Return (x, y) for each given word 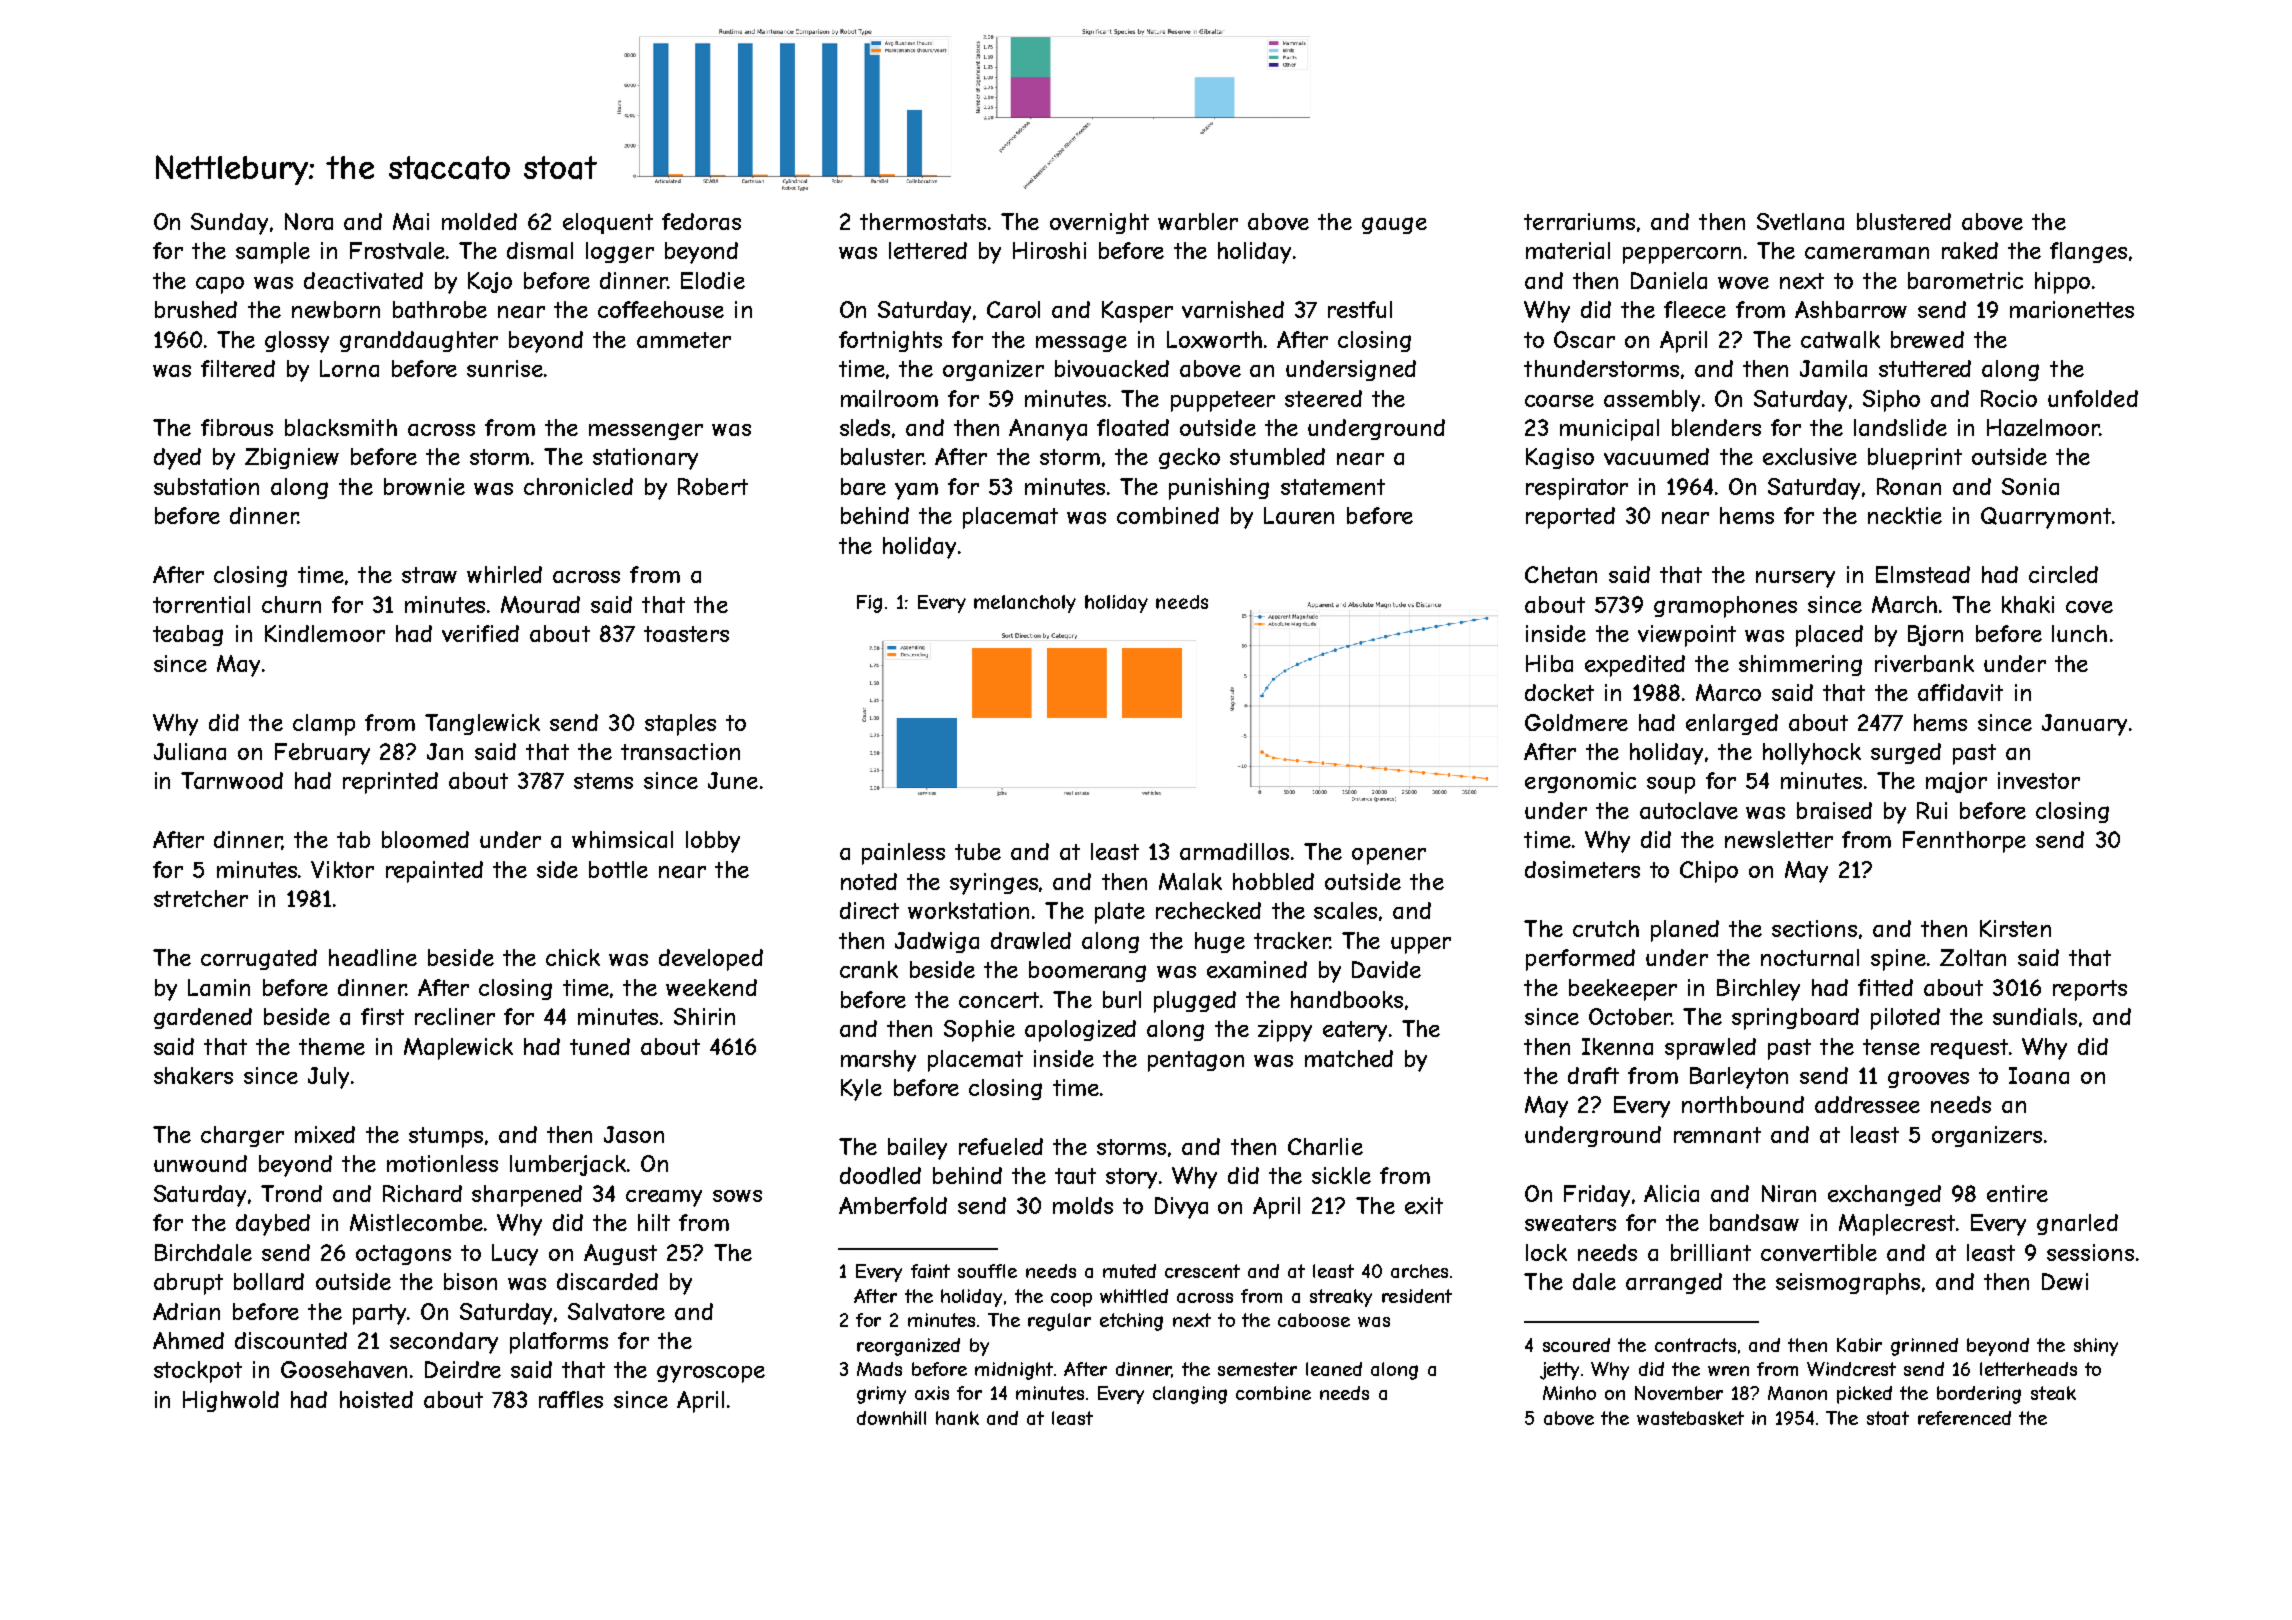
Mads (879, 1369)
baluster (882, 456)
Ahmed (188, 1340)
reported (1570, 518)
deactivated (363, 280)
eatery (1355, 1031)
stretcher (201, 898)
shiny (2096, 1347)
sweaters (1570, 1223)
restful (1360, 309)
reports (2090, 990)
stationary (645, 459)
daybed (273, 1225)
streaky (1341, 1298)
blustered (1904, 221)
